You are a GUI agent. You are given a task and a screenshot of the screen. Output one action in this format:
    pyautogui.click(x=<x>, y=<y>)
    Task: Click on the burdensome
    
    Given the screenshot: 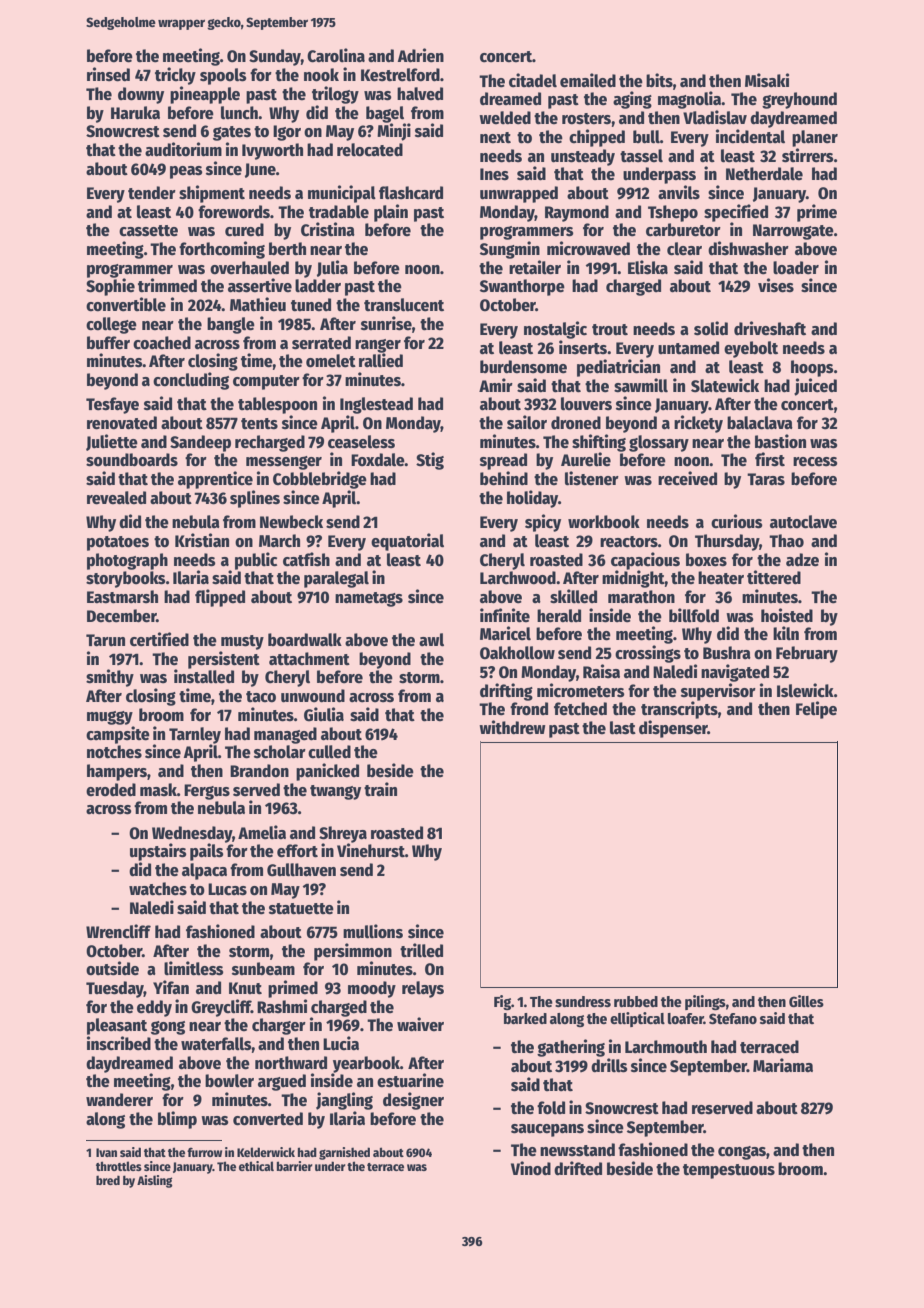 What is the action you would take?
    pyautogui.click(x=523, y=367)
